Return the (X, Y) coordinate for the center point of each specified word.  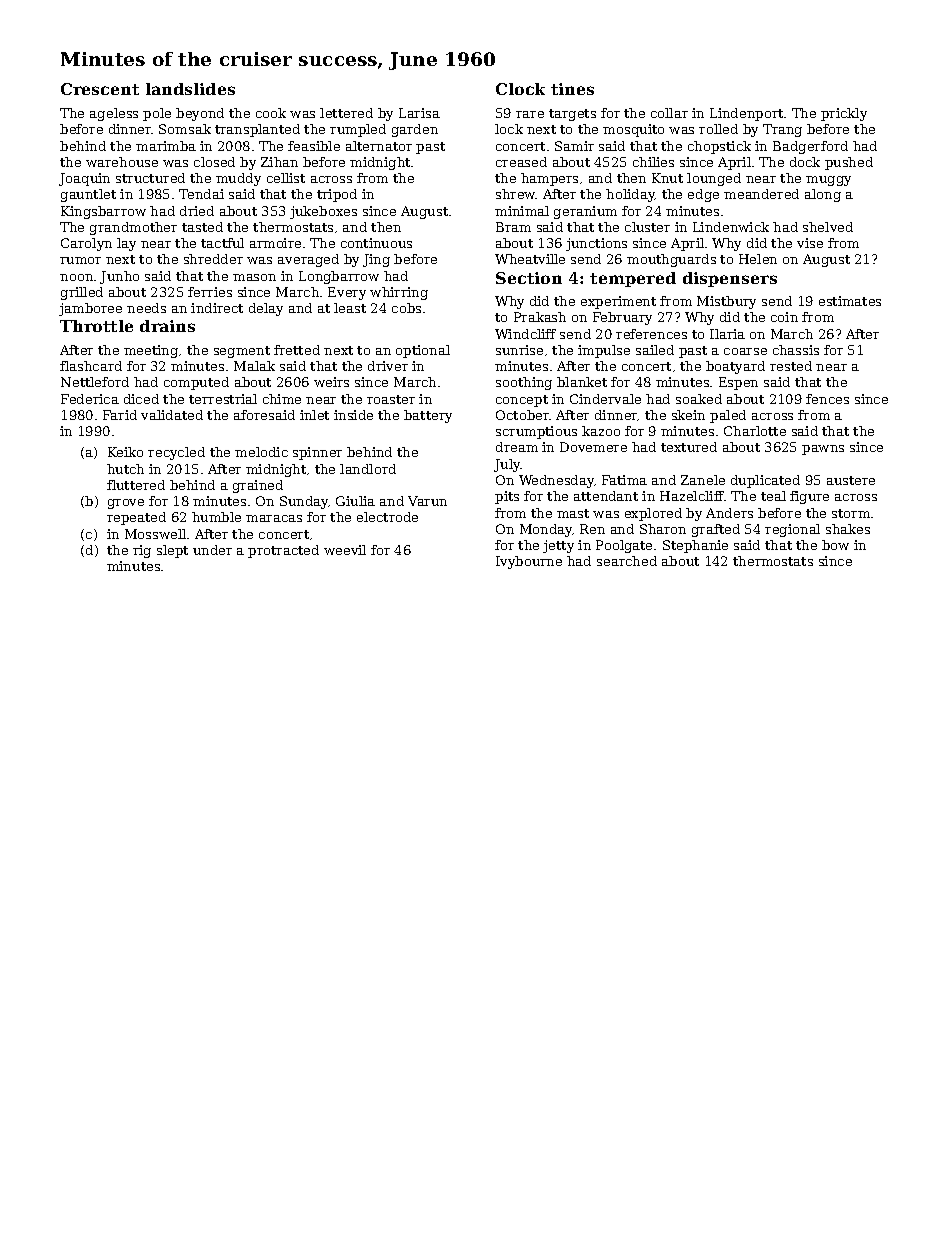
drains (167, 326)
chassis (796, 350)
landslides (190, 89)
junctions (596, 244)
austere (851, 480)
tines (572, 89)
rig (142, 551)
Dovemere (593, 447)
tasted (202, 227)
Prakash (540, 317)
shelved (828, 227)
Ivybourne (529, 562)
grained (258, 486)
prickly (844, 114)
